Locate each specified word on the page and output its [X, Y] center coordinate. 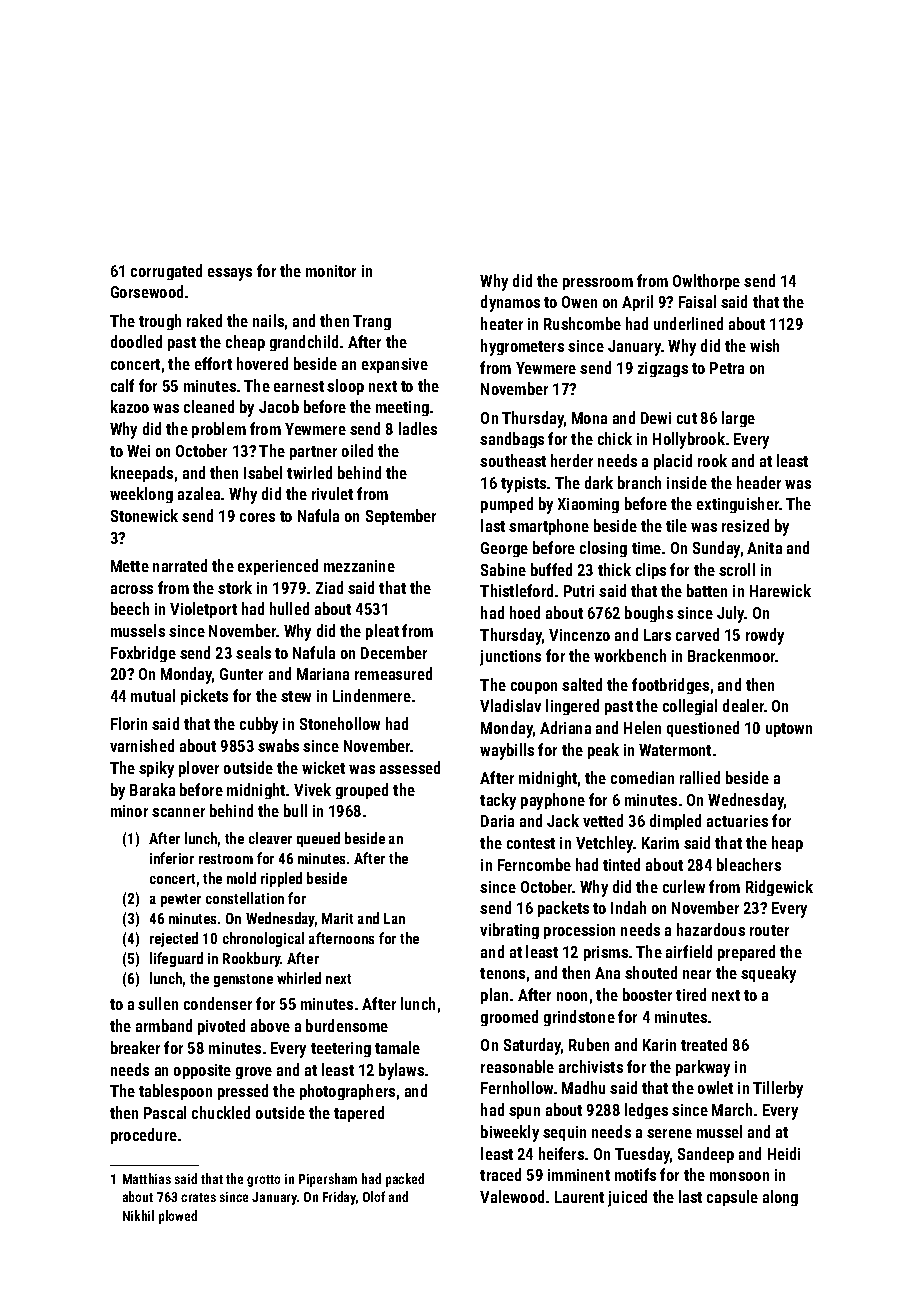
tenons [502, 973]
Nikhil [138, 1215]
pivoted [221, 1027]
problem [219, 430]
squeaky [768, 974]
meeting [402, 408]
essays [230, 274]
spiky [156, 769]
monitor [331, 271]
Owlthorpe [706, 282]
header [759, 482]
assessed [410, 767]
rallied [700, 777]
